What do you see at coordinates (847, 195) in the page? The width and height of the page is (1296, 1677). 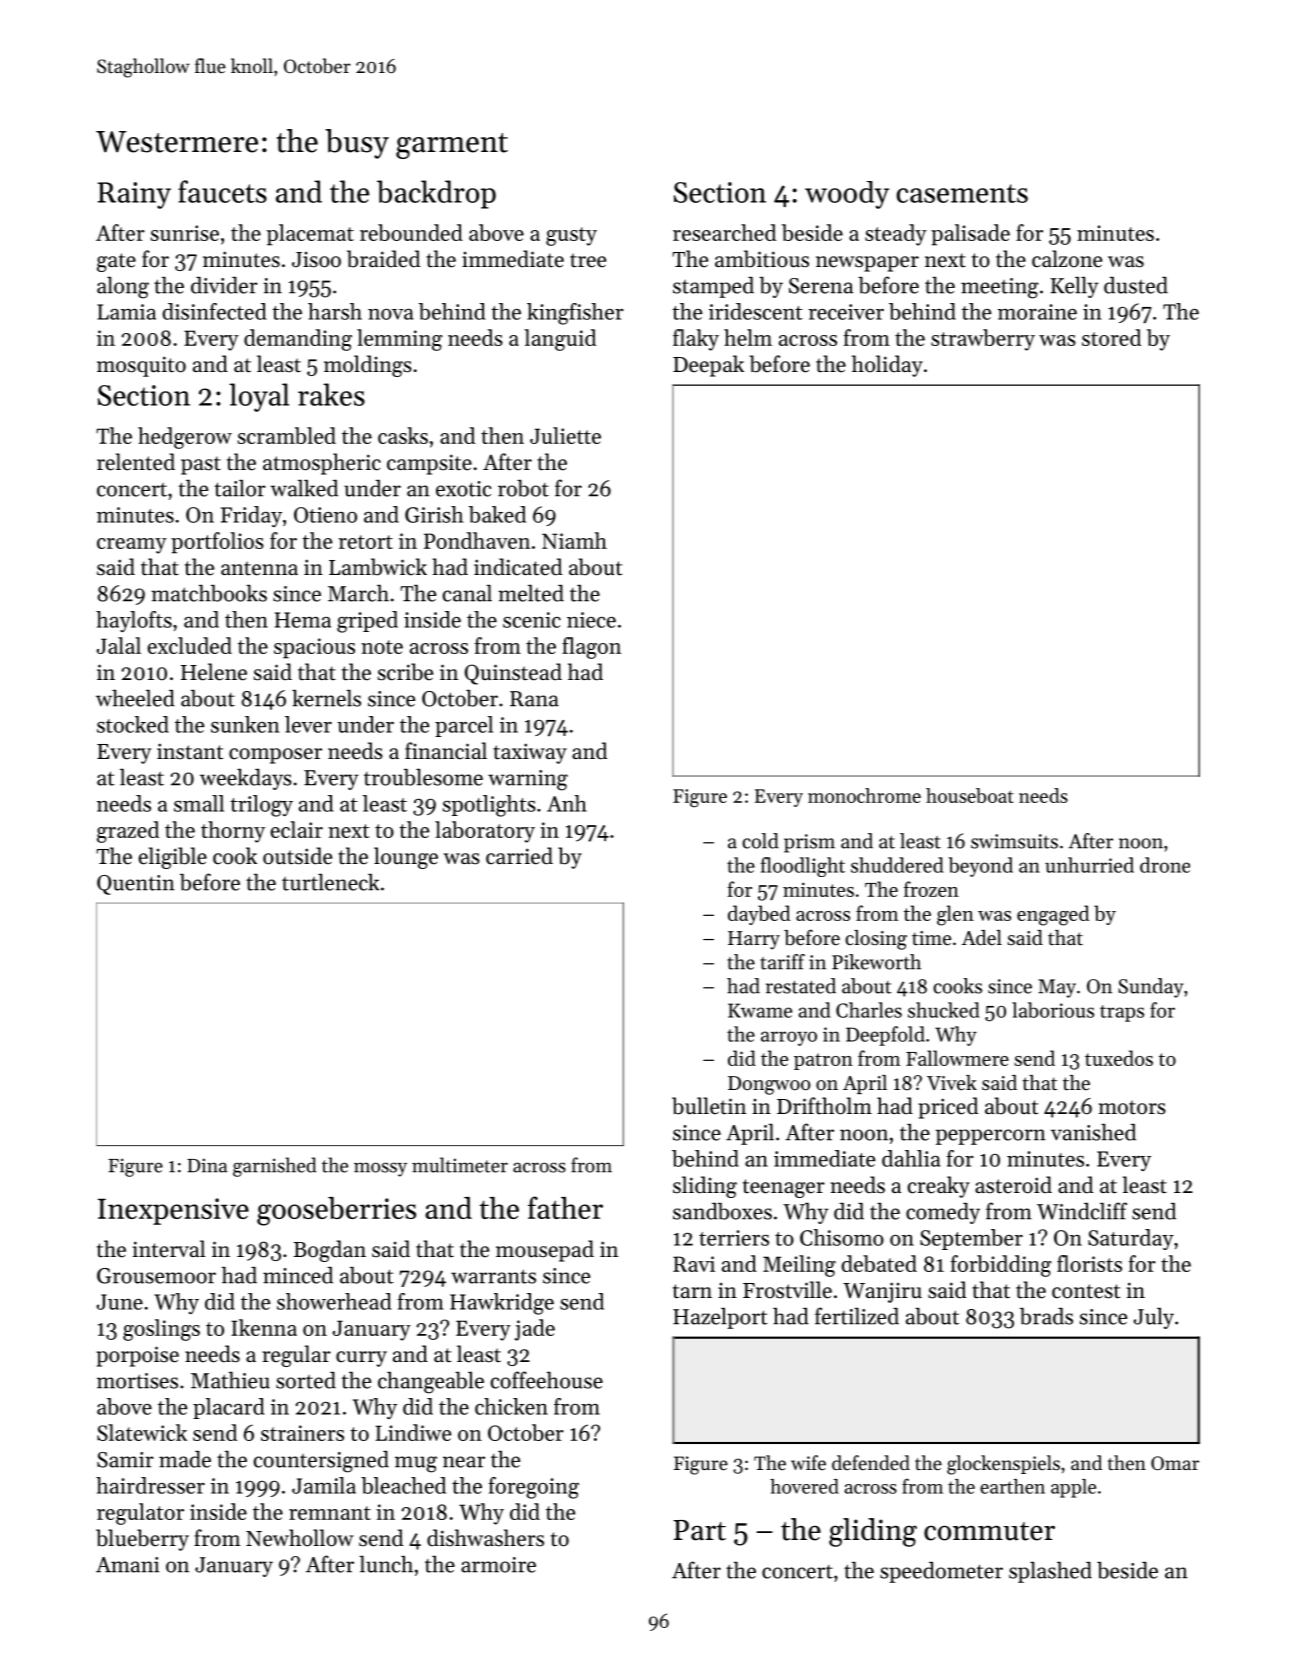 I see `woody` at bounding box center [847, 195].
